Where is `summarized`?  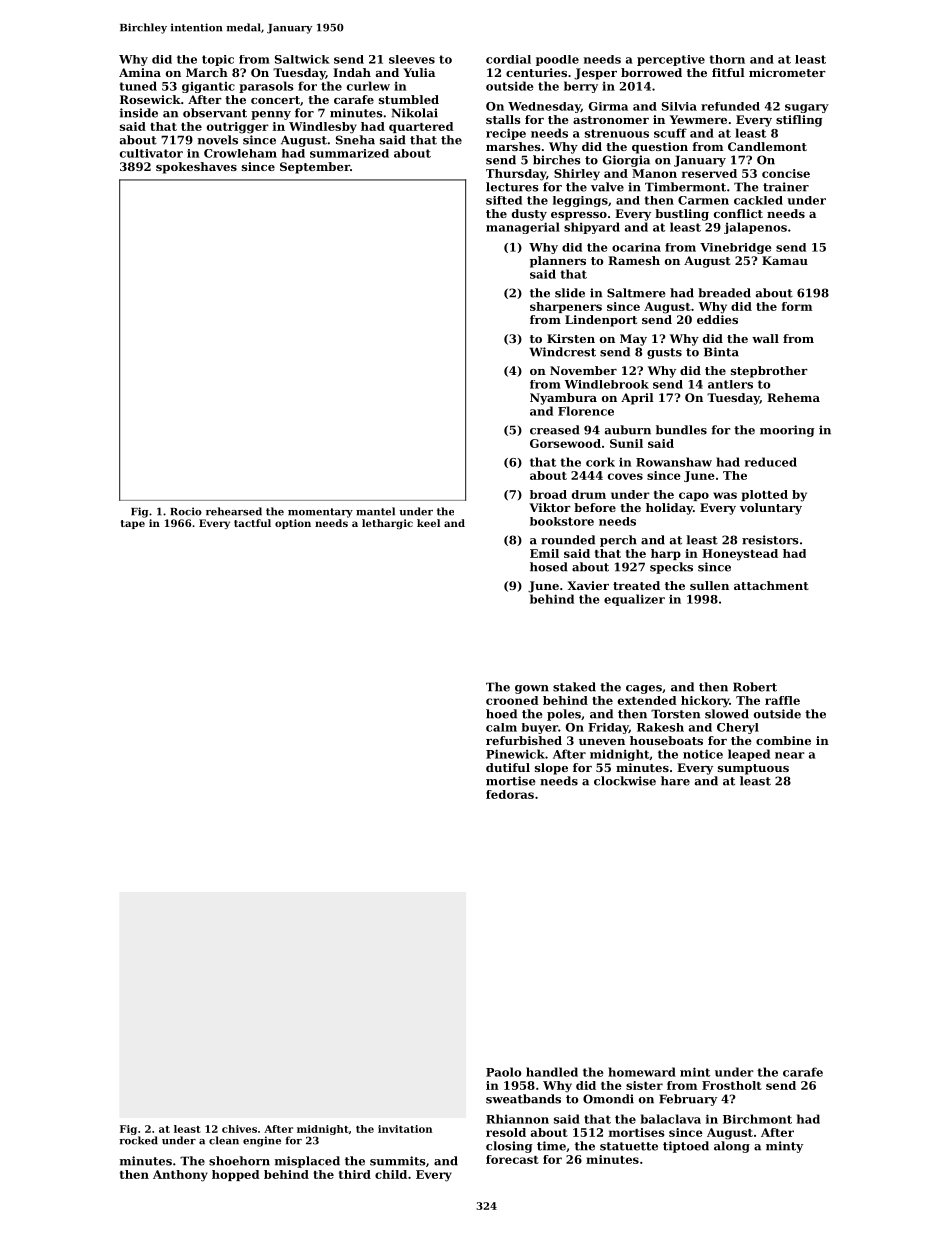 summarized is located at coordinates (349, 153).
